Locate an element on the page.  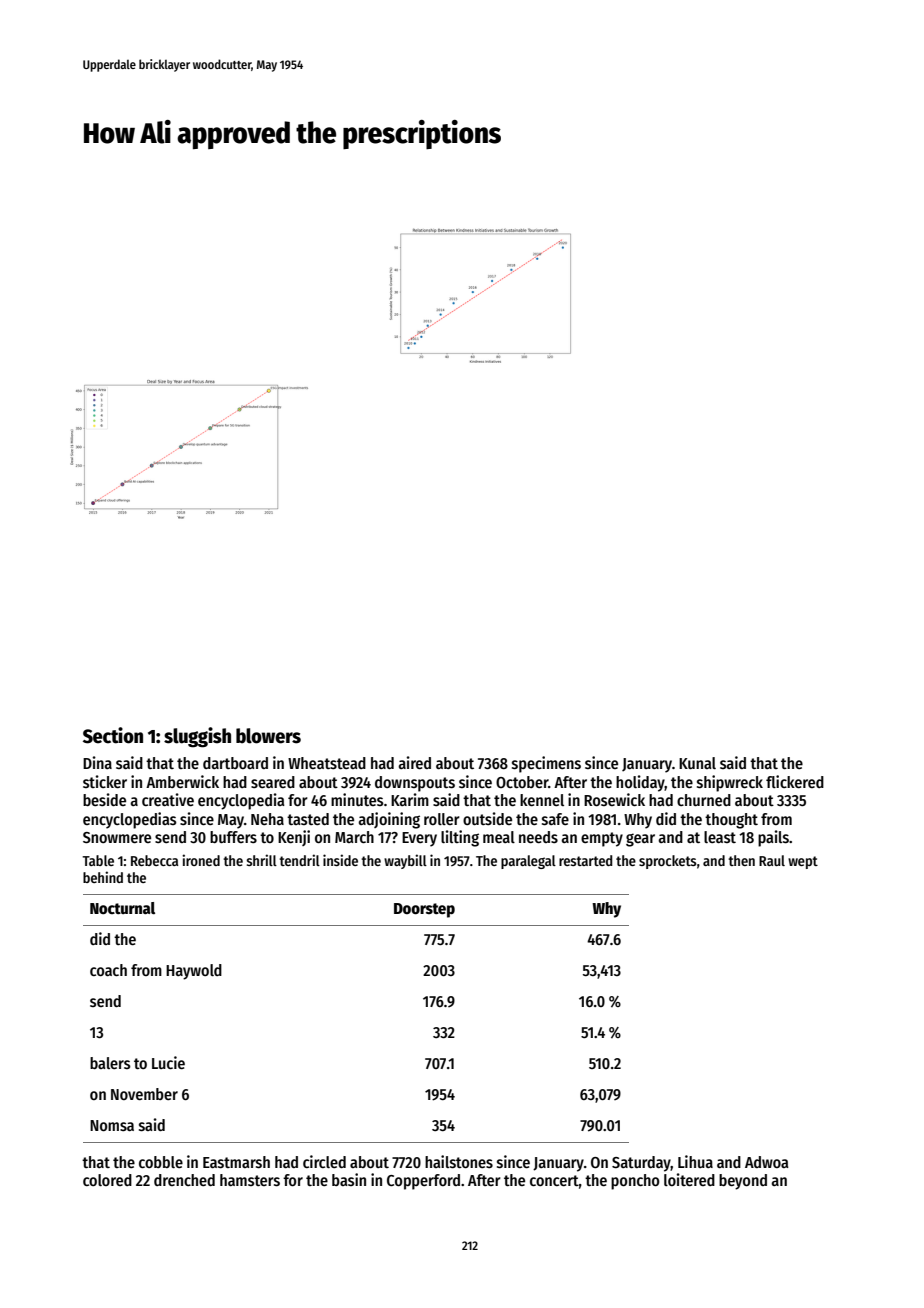
Kunal is located at coordinates (697, 763).
